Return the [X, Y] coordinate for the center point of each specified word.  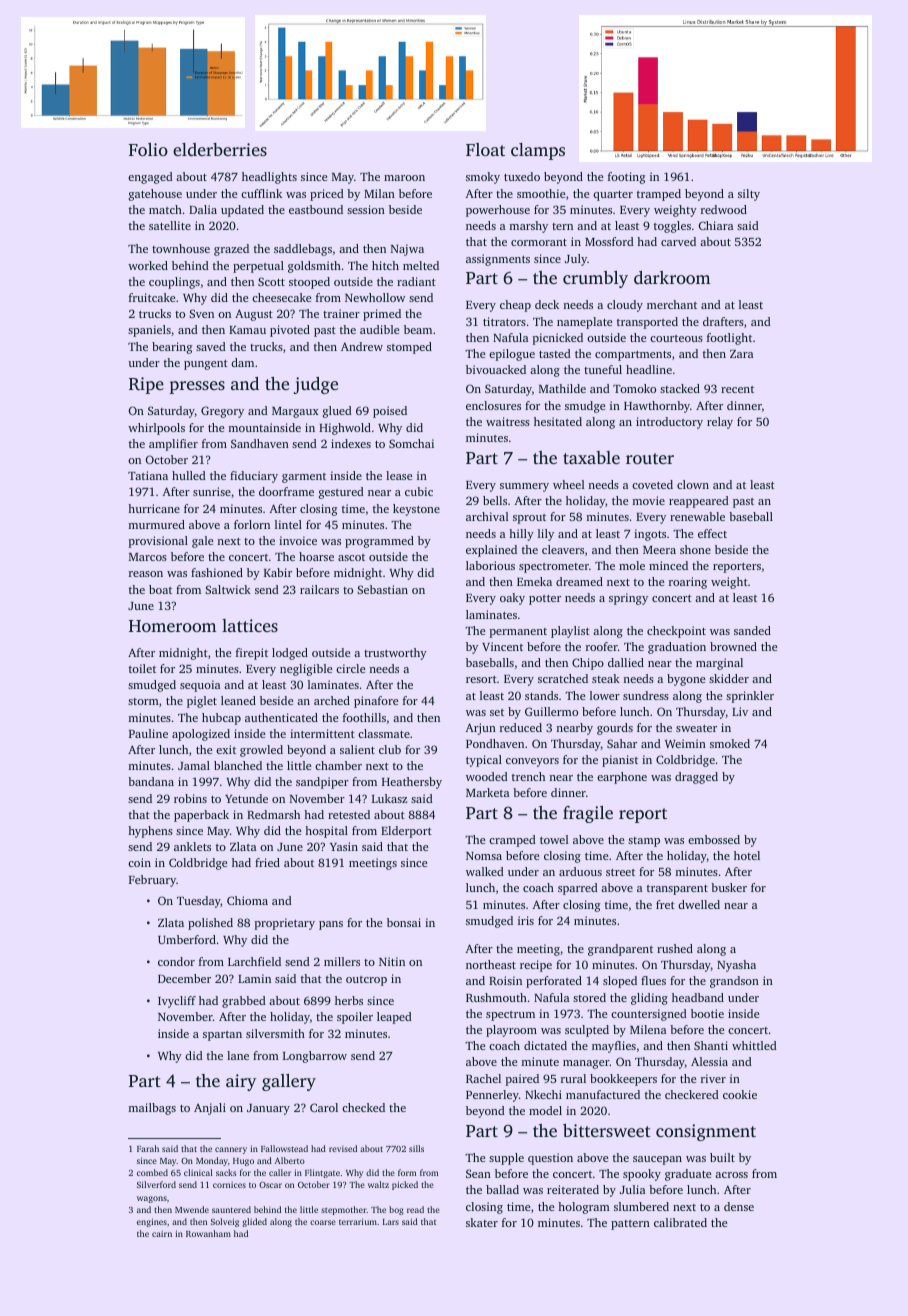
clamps [538, 151]
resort [481, 679]
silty [749, 195]
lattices [250, 625]
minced [668, 565]
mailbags [152, 1109]
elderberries [220, 149]
